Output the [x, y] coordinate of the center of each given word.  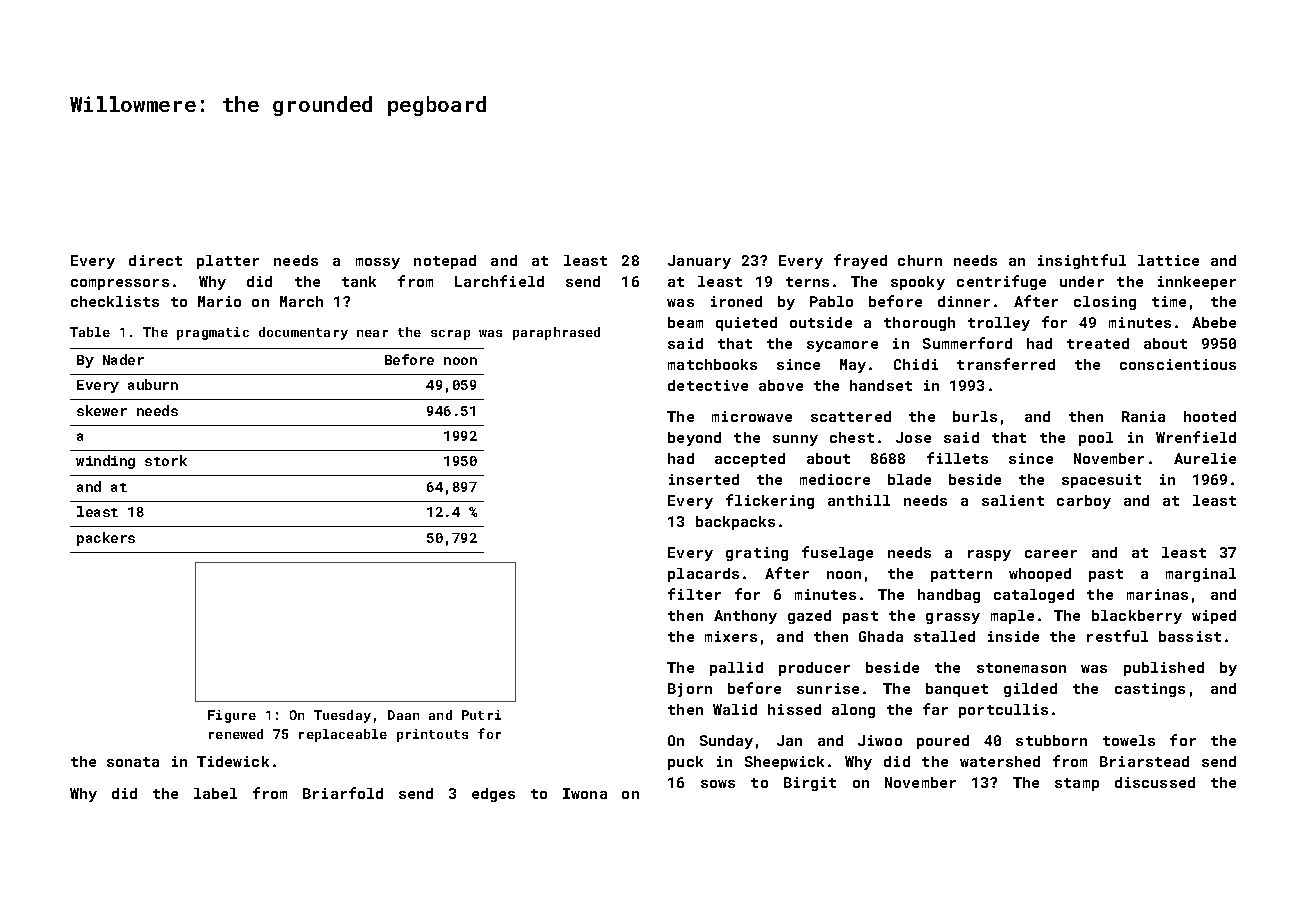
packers [106, 539]
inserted [704, 479]
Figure [232, 716]
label [215, 793]
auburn [153, 384]
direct [155, 260]
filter [694, 594]
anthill [859, 500]
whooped [1040, 575]
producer [814, 669]
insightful [1082, 261]
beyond [694, 439]
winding [105, 462]
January [699, 262]
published [1164, 669]
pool [1096, 439]
